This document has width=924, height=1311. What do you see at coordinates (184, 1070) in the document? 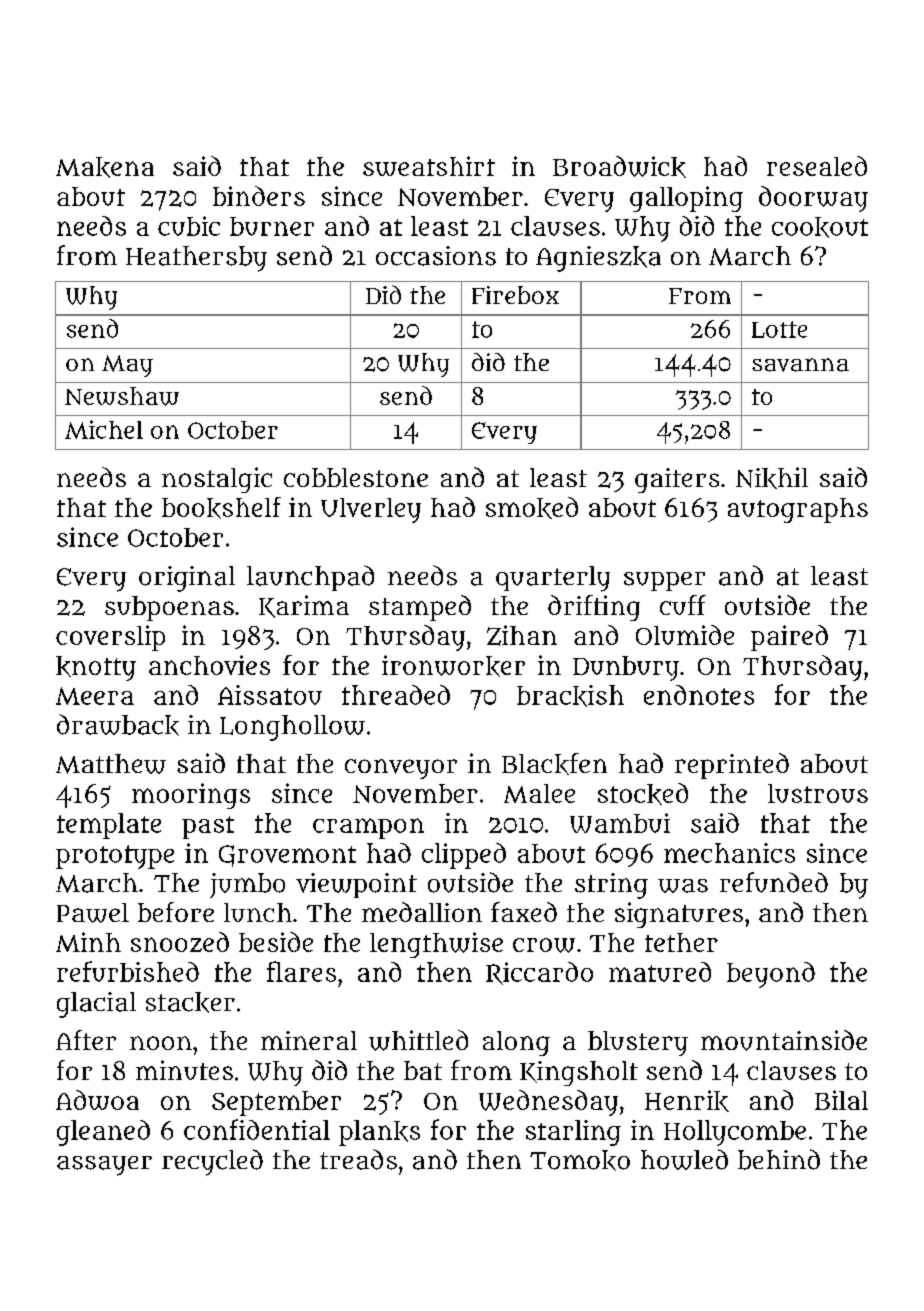
I see `minutes` at bounding box center [184, 1070].
